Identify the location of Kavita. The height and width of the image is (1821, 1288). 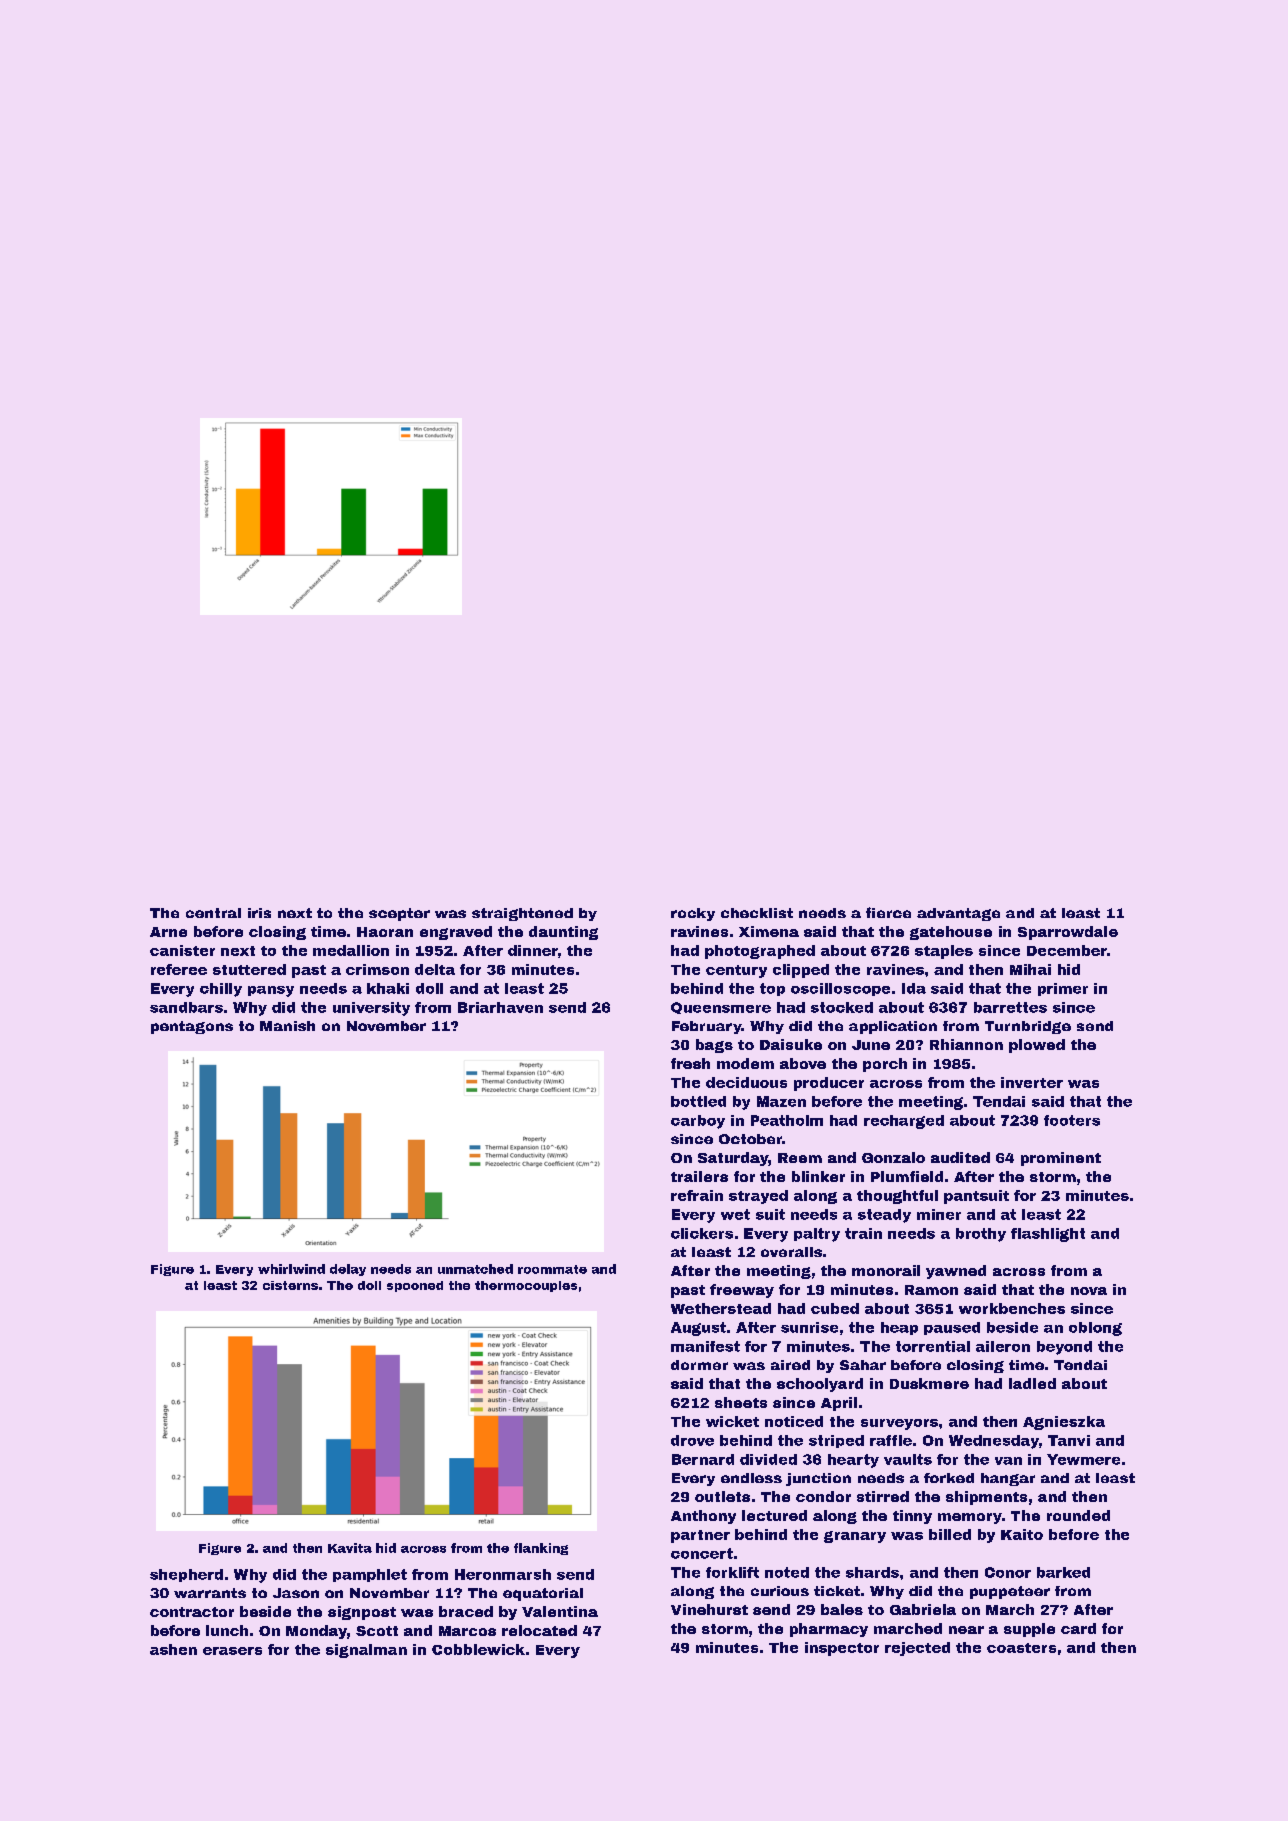
(350, 1548).
